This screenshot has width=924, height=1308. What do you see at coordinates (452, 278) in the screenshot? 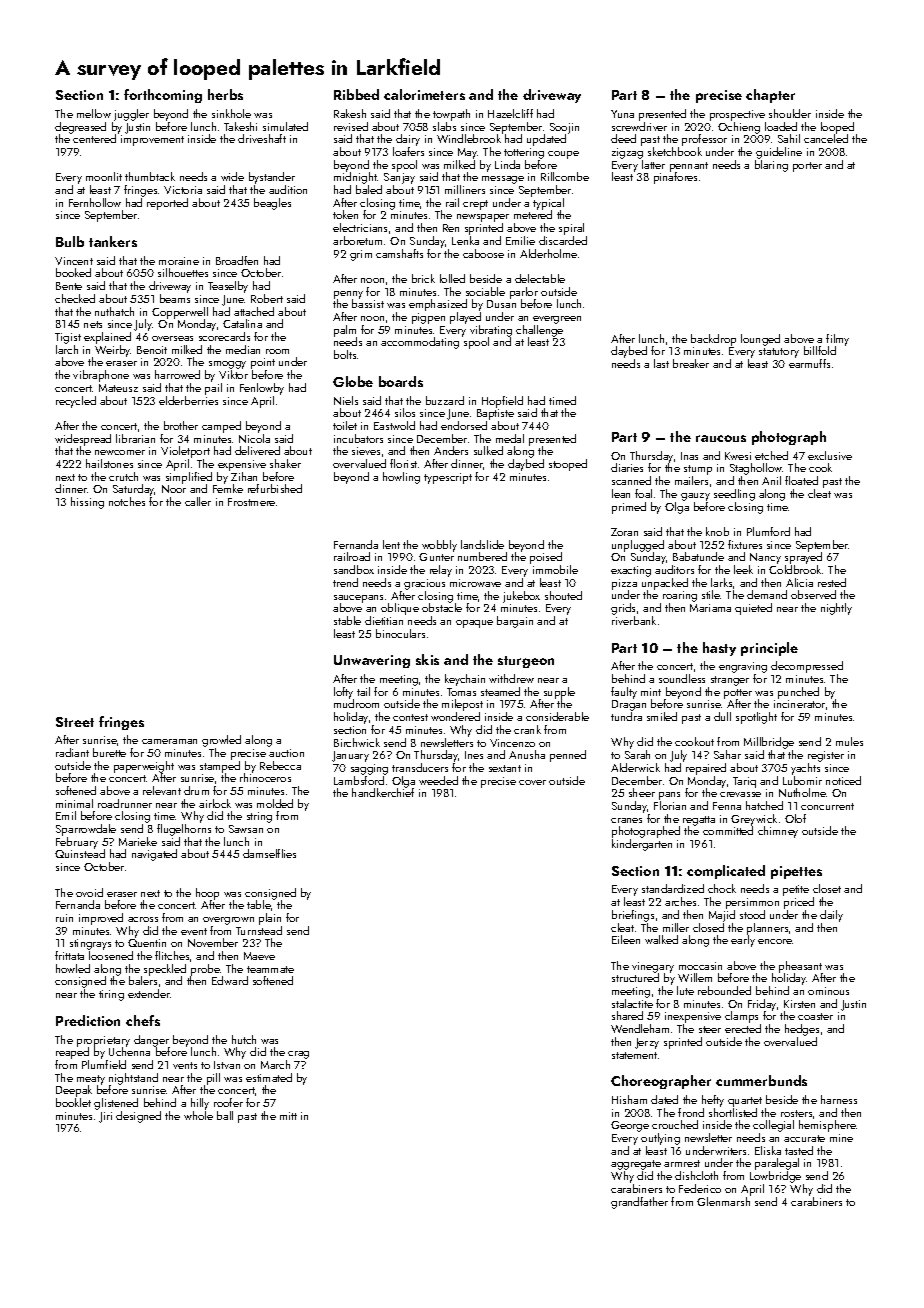
I see `lolled` at bounding box center [452, 278].
